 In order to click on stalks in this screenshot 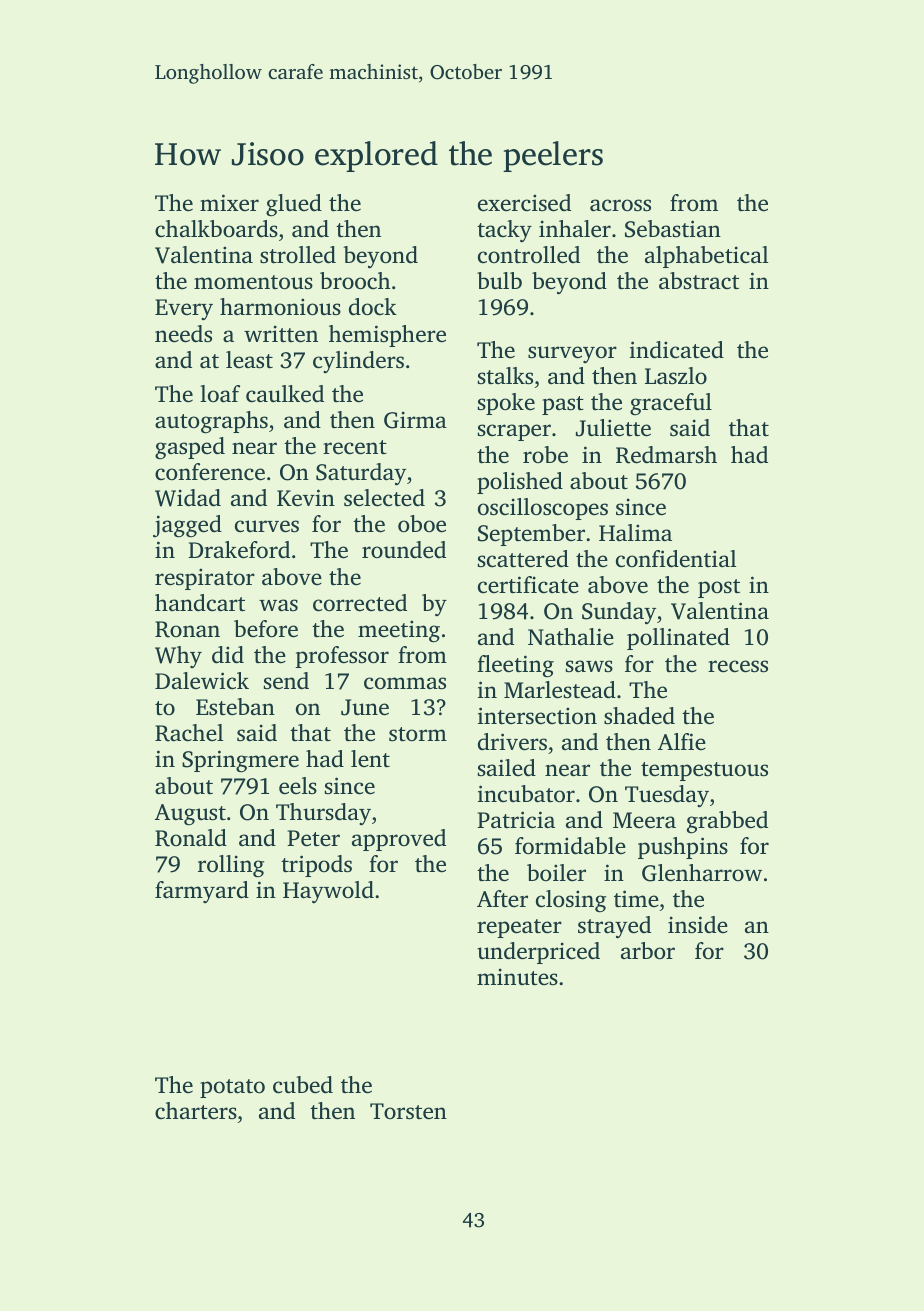, I will do `click(505, 376)`.
